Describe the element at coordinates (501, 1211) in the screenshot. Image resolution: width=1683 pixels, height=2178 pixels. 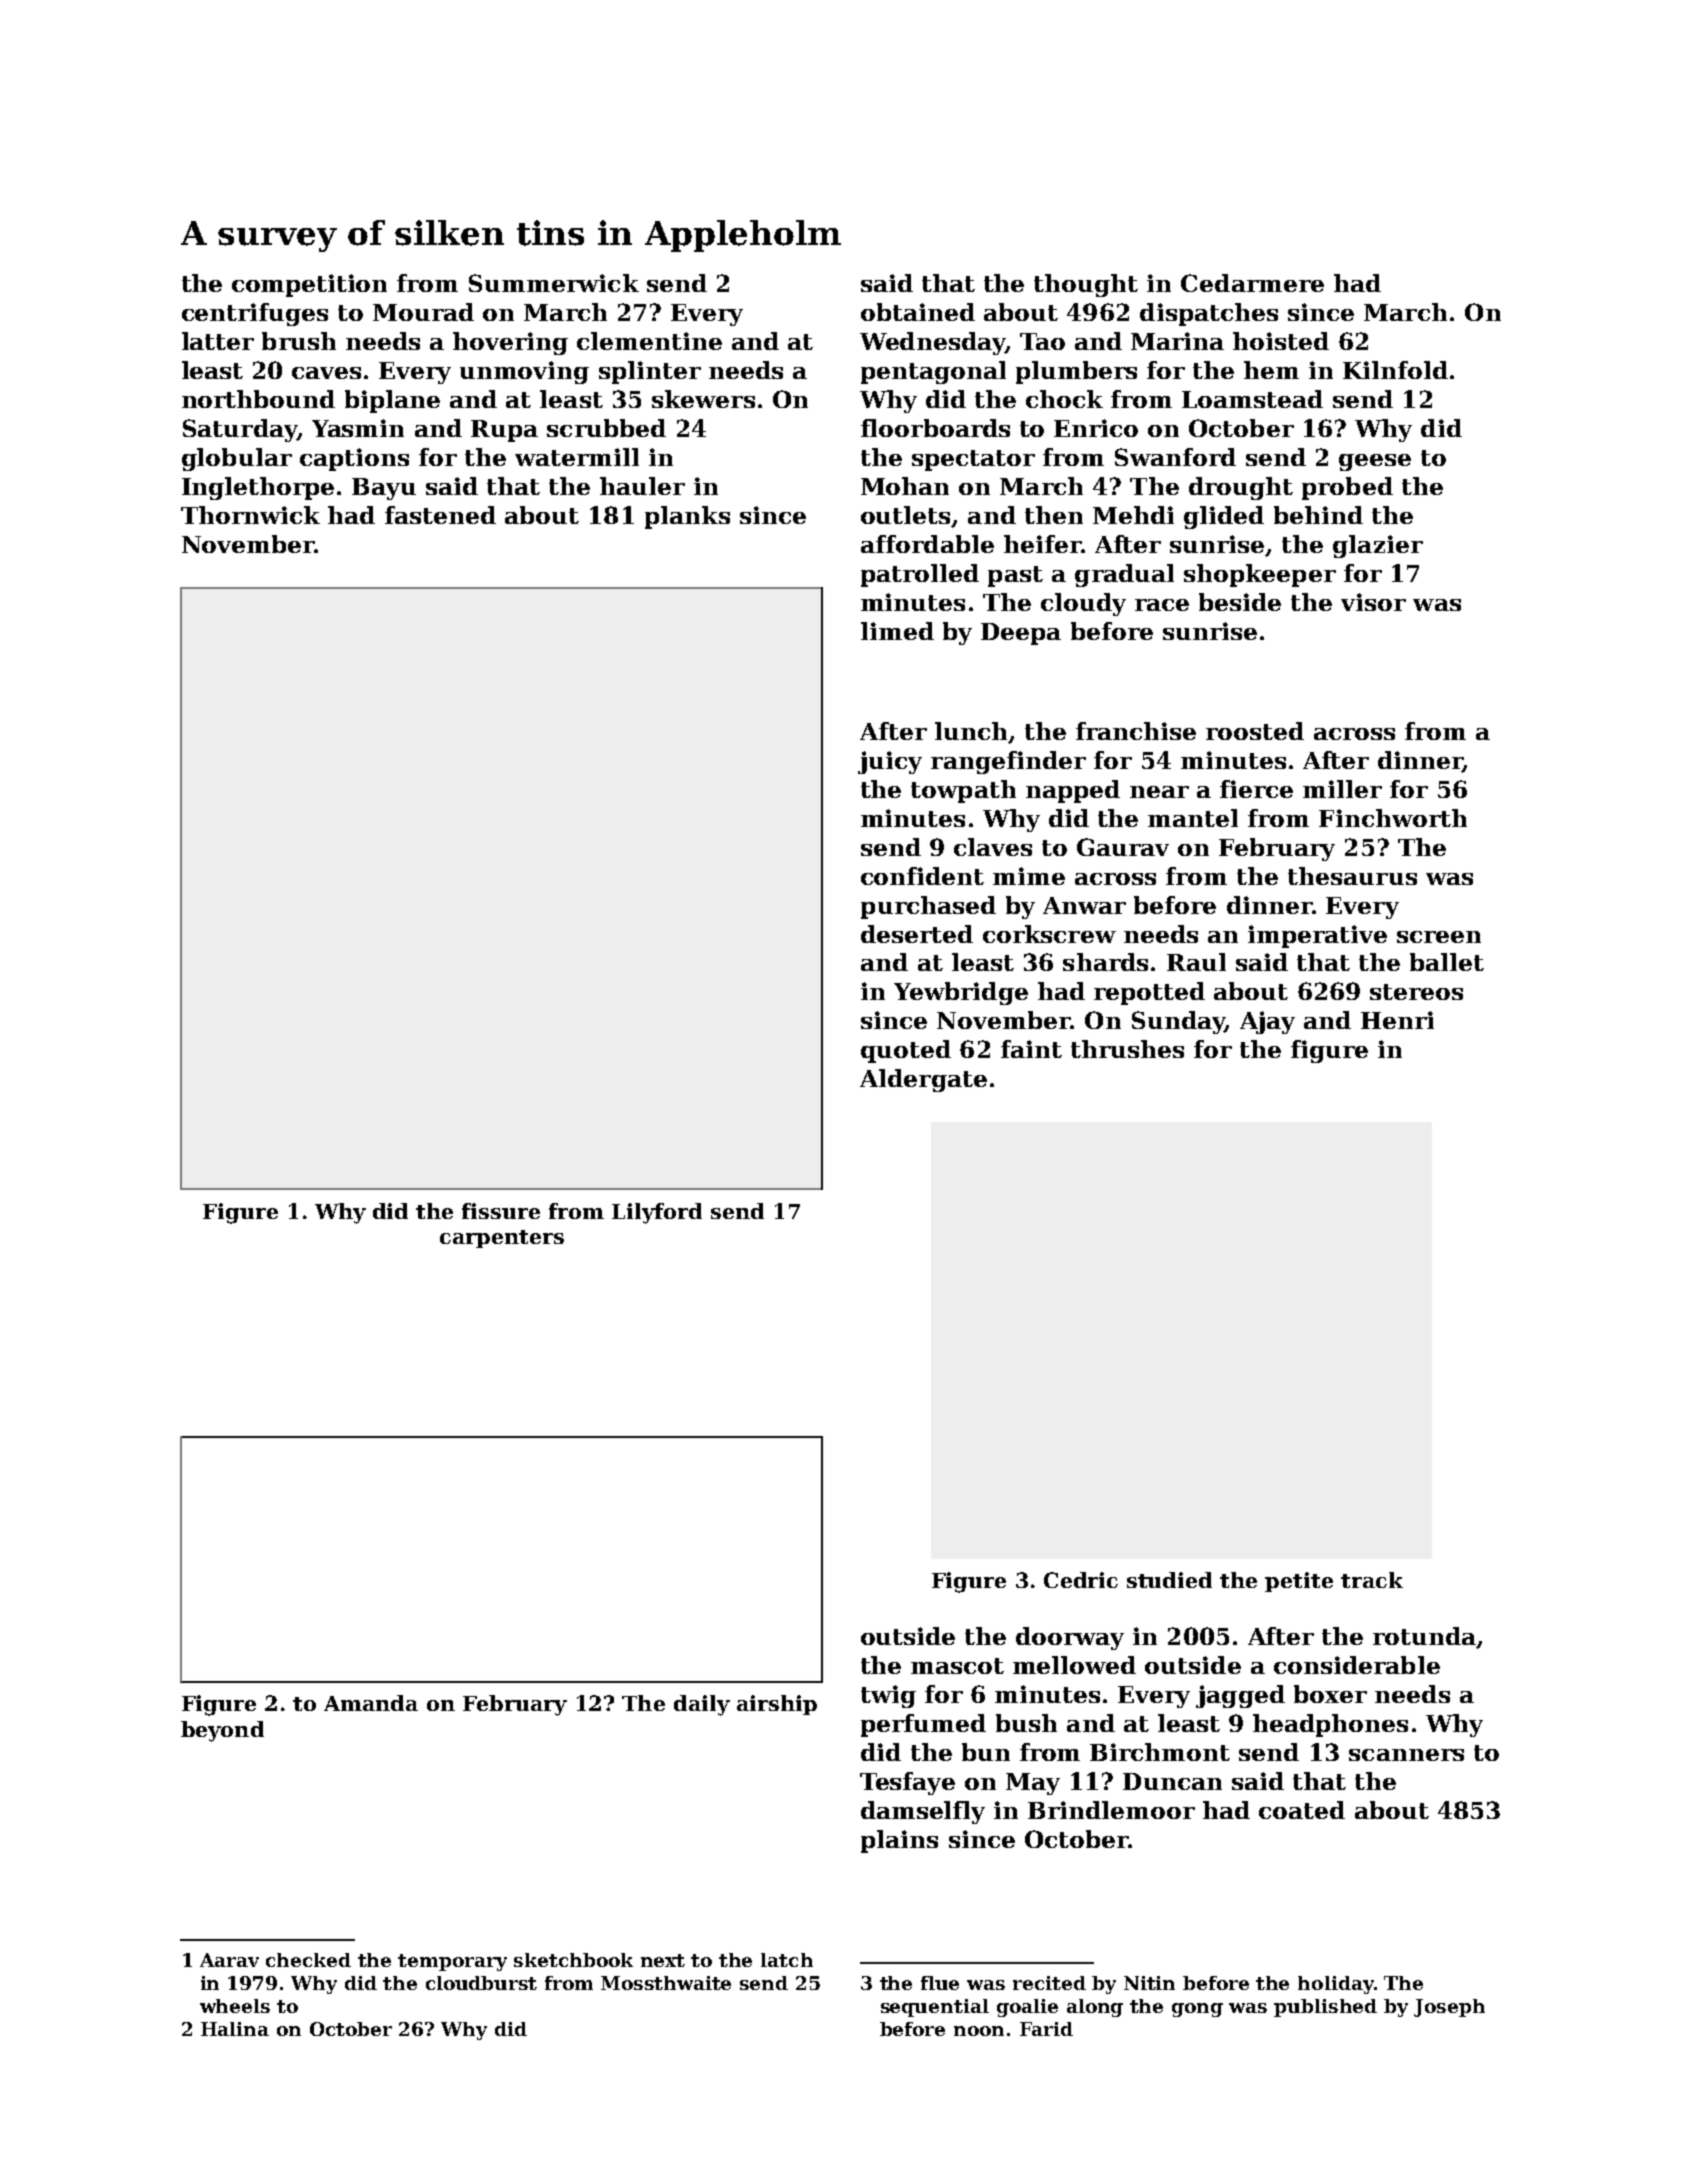
I see `fissure` at that location.
